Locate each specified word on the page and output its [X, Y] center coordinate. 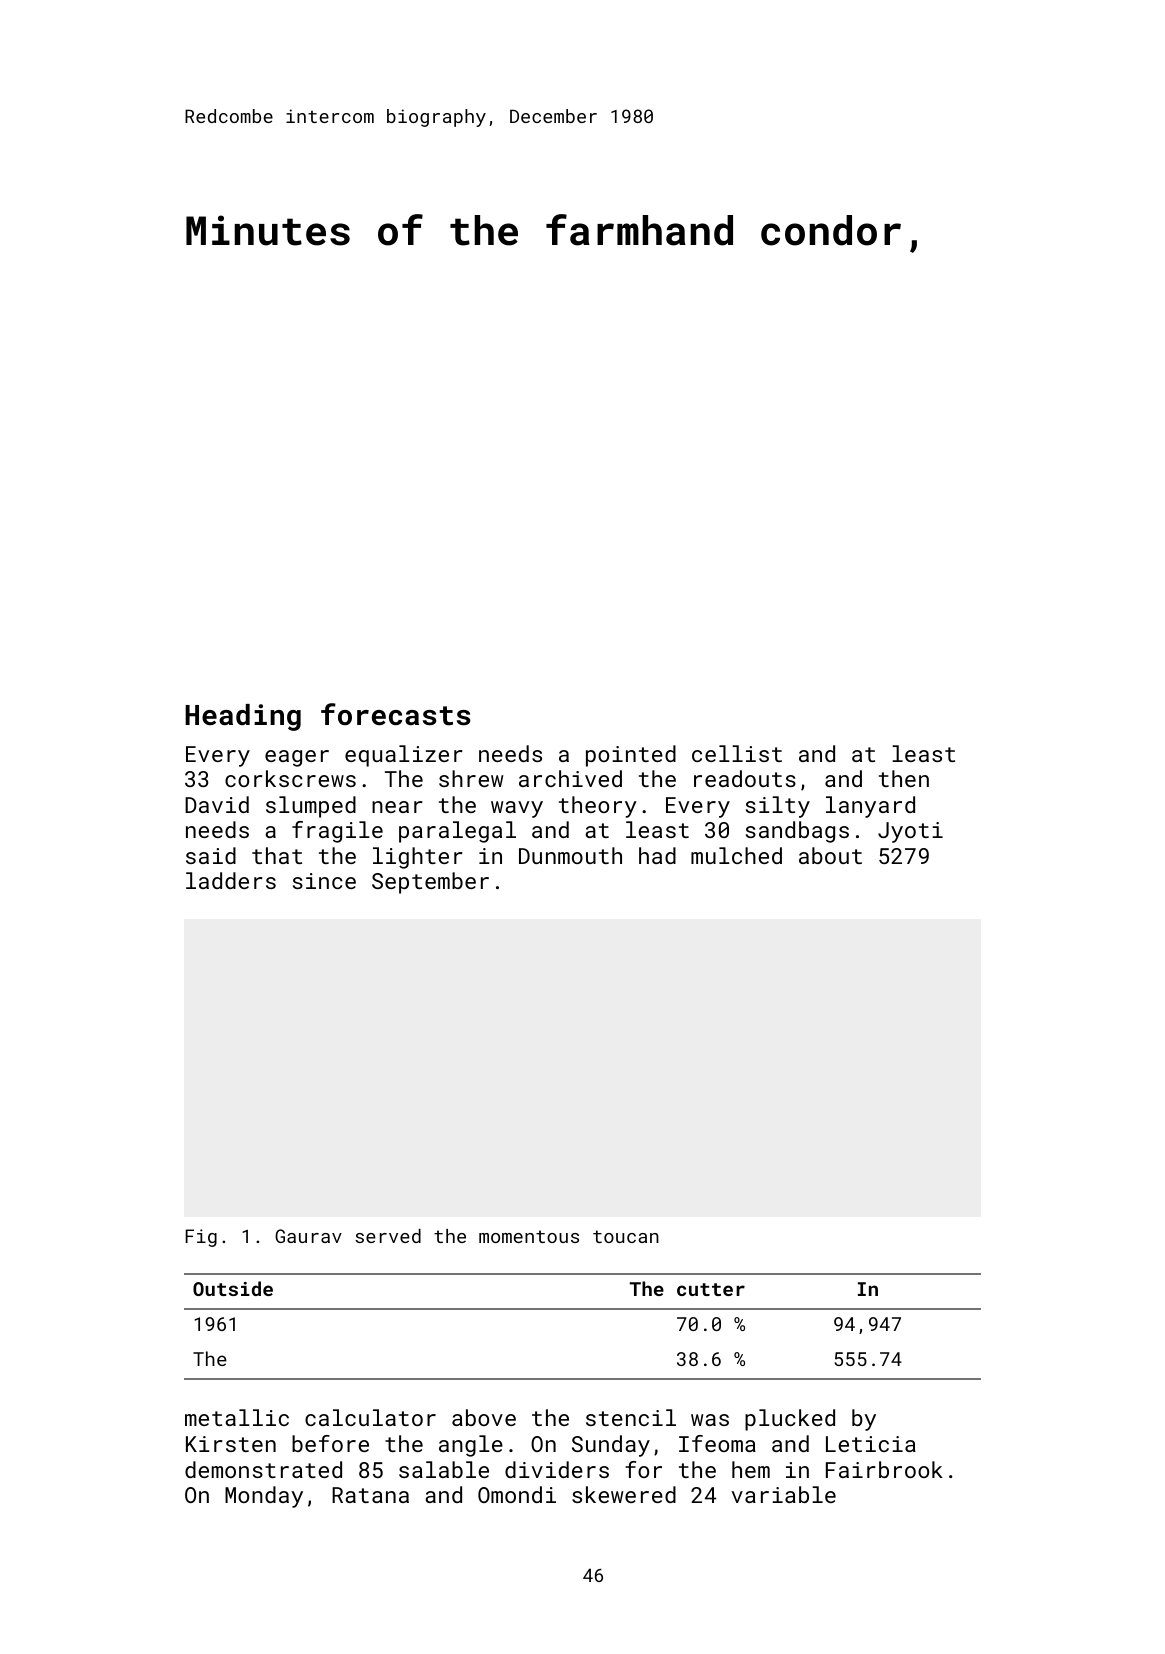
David [217, 804]
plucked [790, 1420]
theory [598, 807]
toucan [626, 1236]
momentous [529, 1236]
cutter [711, 1289]
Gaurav [308, 1236]
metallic [237, 1417]
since [324, 881]
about [830, 855]
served [388, 1236]
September [430, 883]
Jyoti [910, 832]
